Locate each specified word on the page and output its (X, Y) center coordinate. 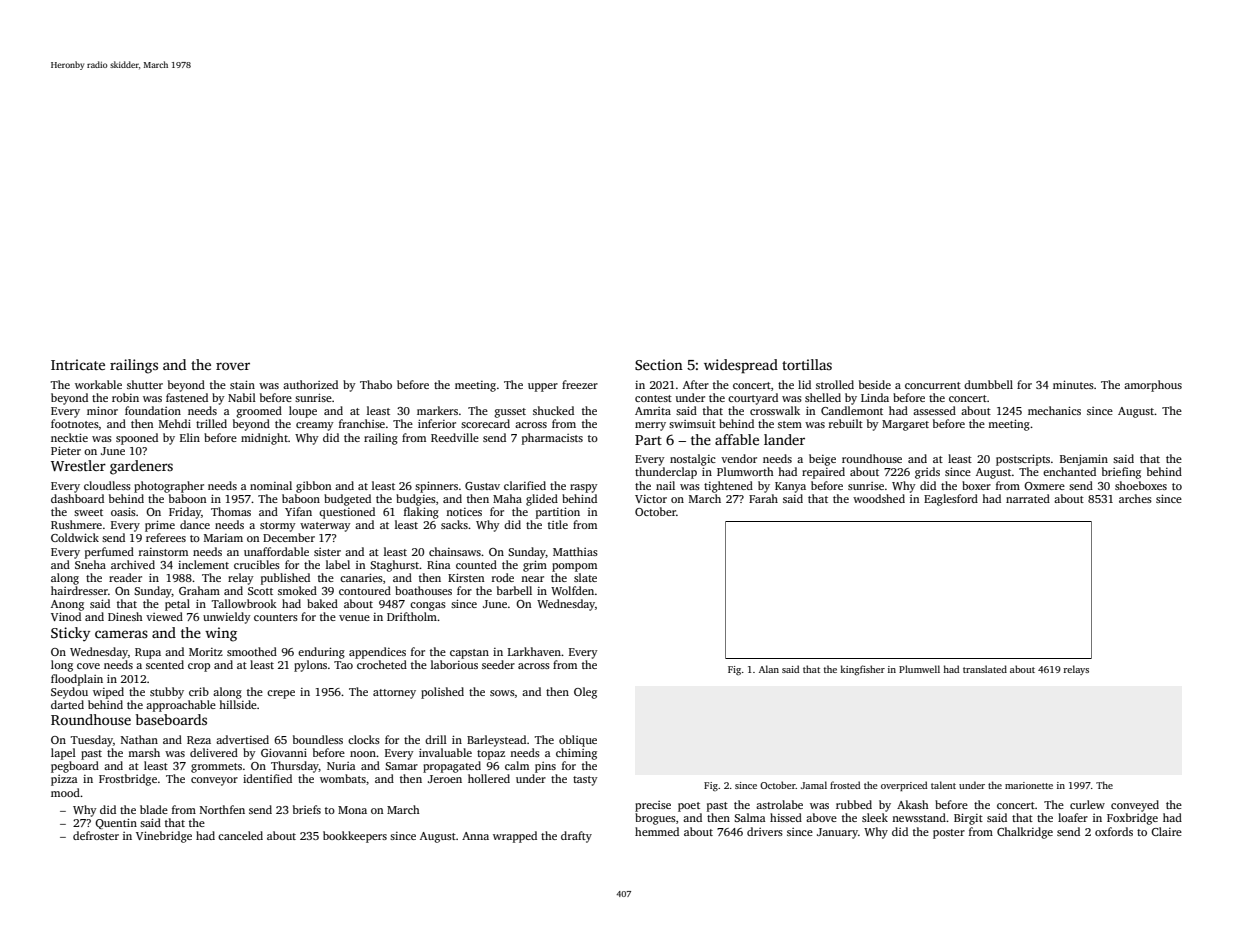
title (558, 524)
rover (233, 366)
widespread (741, 366)
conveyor (214, 781)
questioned (347, 513)
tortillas (807, 364)
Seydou (69, 693)
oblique (578, 741)
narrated (1028, 498)
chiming (576, 754)
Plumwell (919, 669)
